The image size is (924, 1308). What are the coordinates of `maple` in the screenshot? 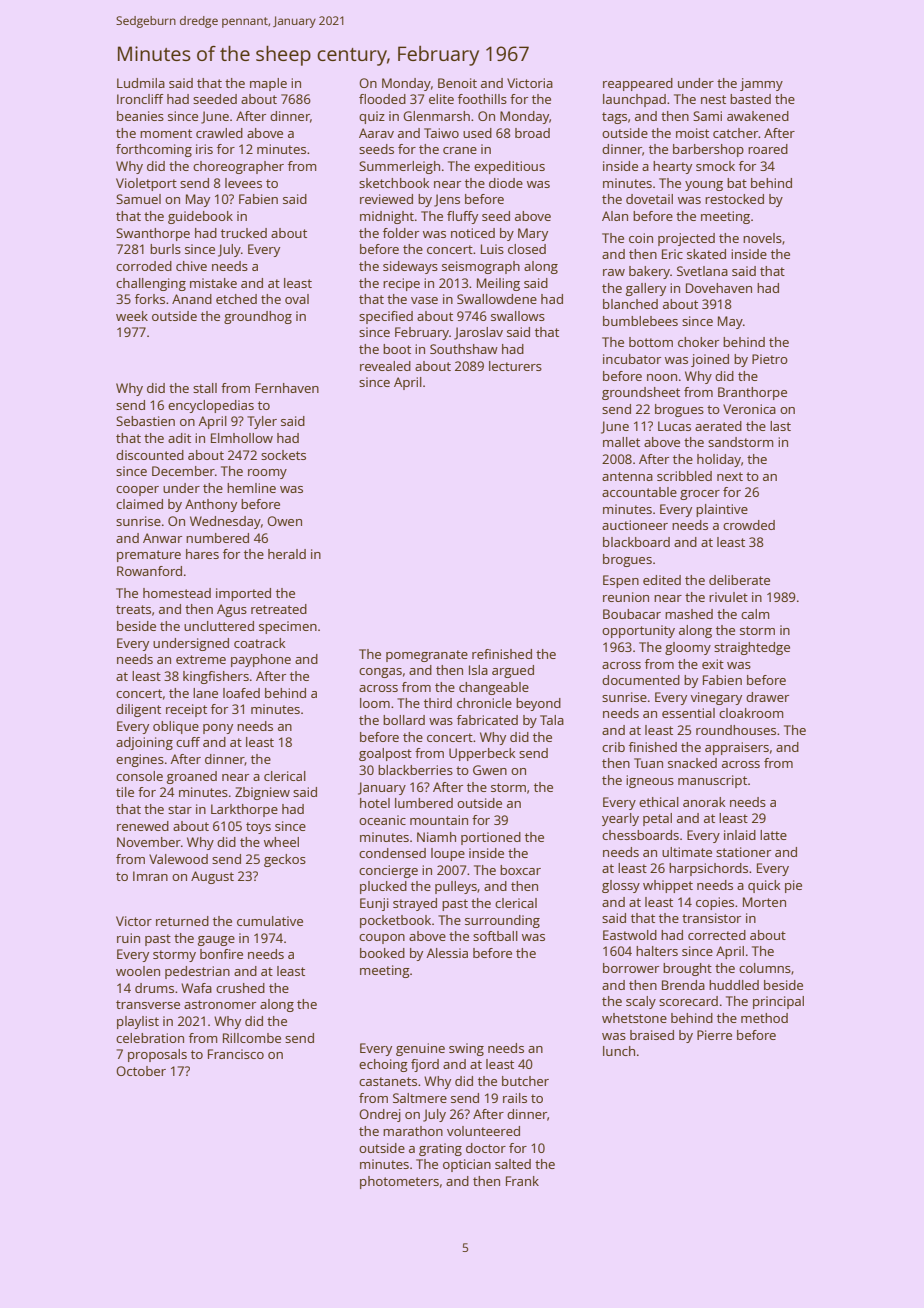 It's located at (268, 84).
